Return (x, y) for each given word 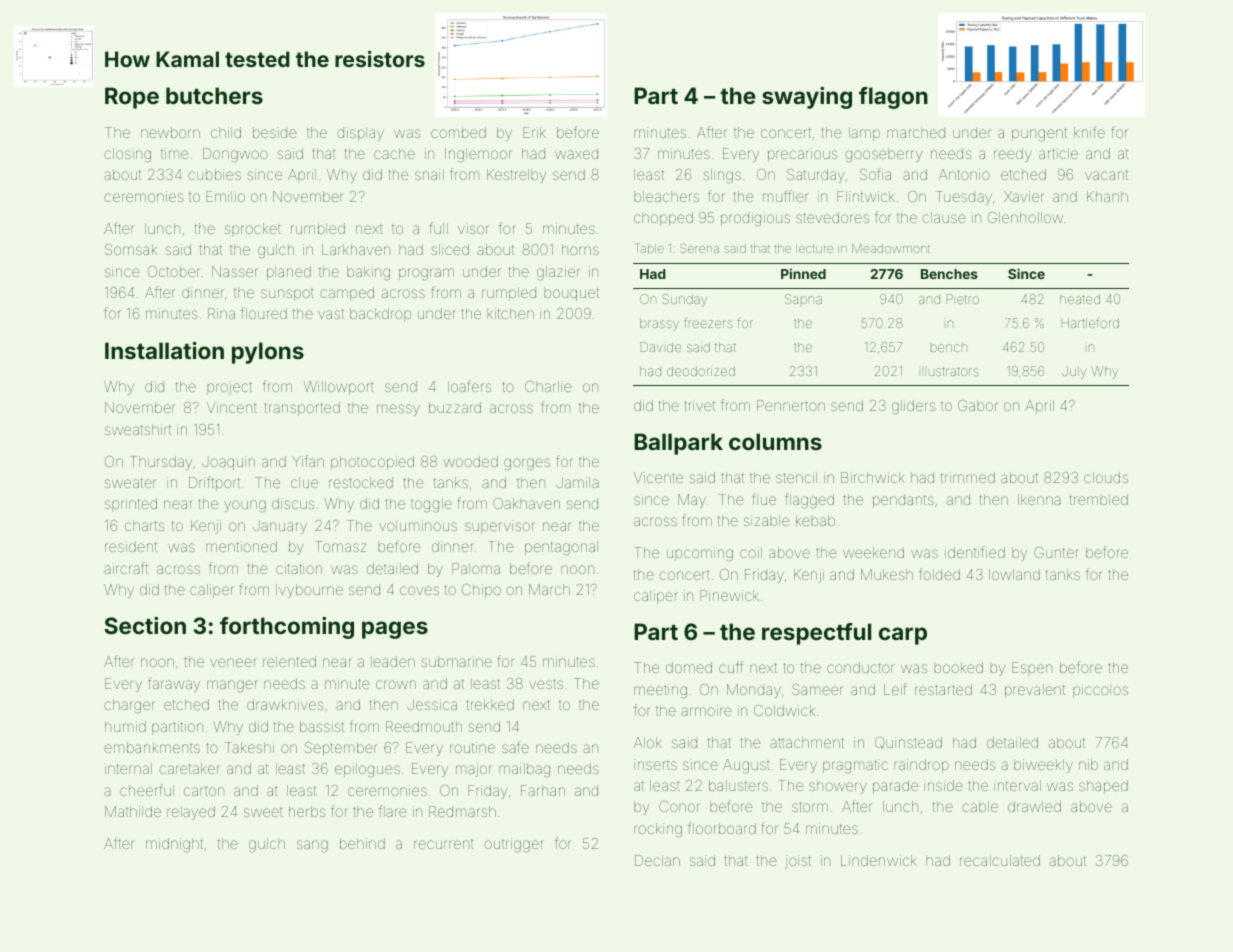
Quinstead (908, 743)
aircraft (126, 568)
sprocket (252, 230)
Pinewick (729, 595)
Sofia (875, 174)
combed (458, 132)
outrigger (514, 845)
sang (312, 846)
